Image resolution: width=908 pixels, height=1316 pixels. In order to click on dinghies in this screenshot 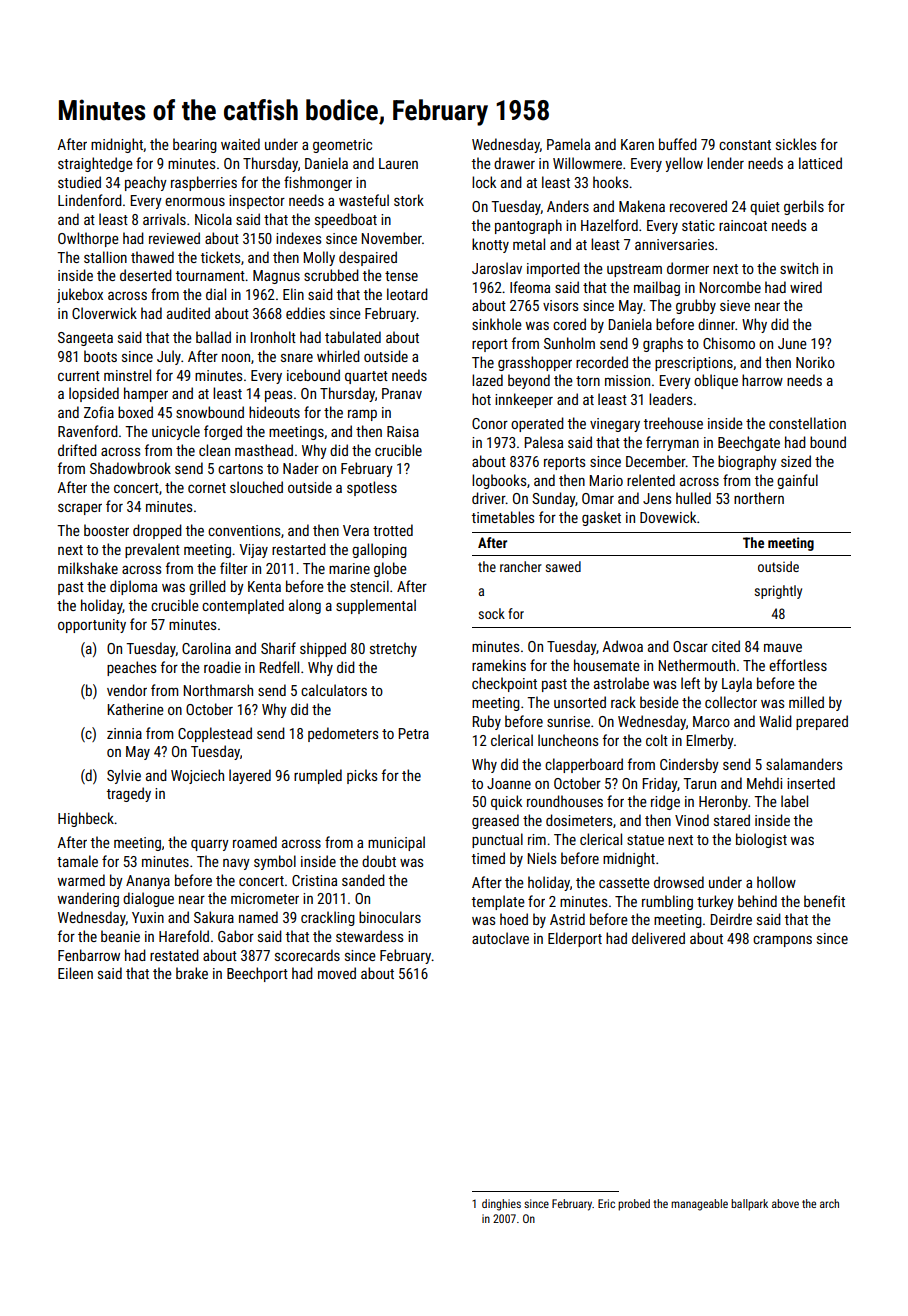, I will do `click(501, 1205)`.
